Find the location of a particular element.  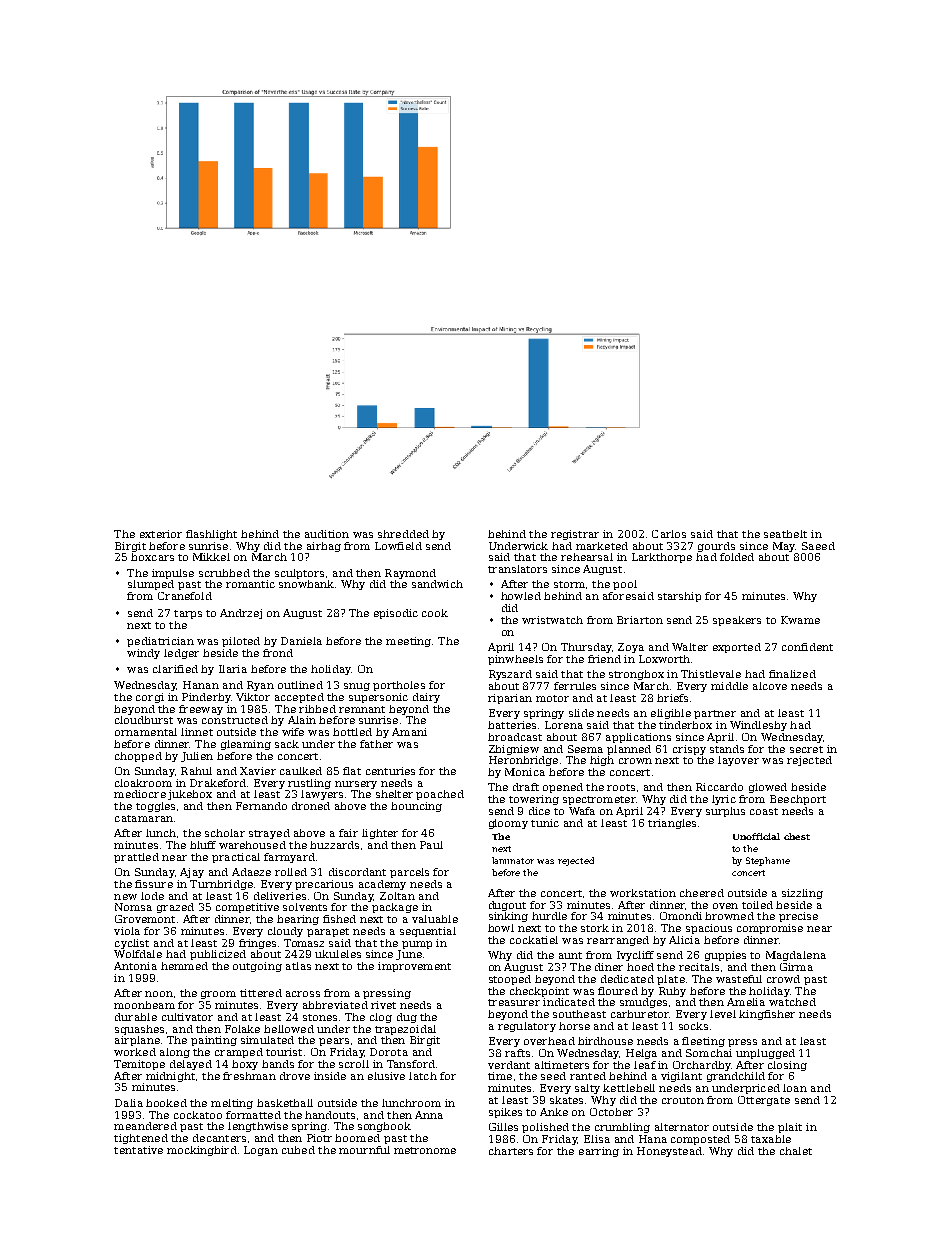

competitive is located at coordinates (247, 908).
